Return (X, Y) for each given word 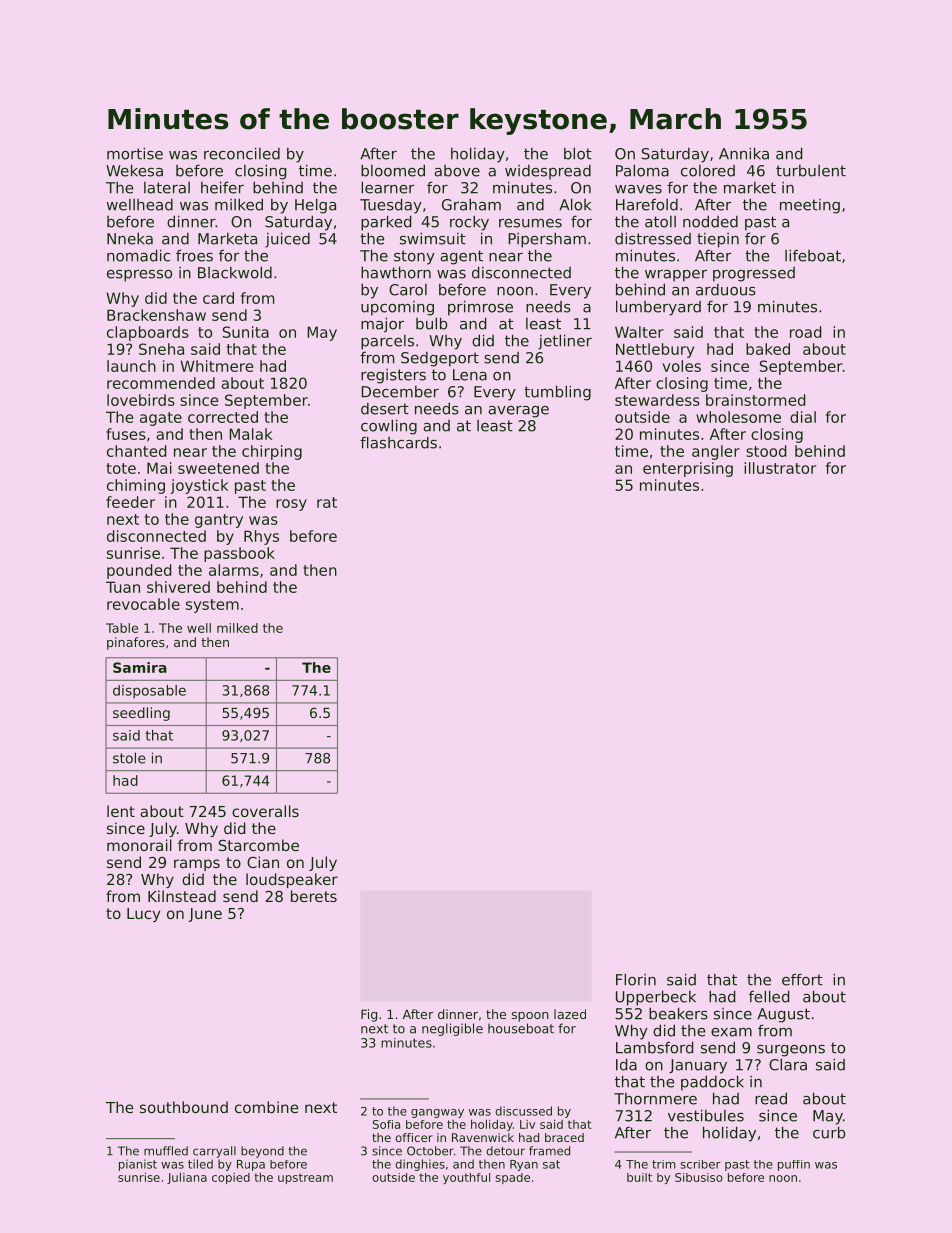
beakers (678, 1013)
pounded (139, 571)
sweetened (218, 468)
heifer (222, 187)
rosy (291, 505)
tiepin (718, 240)
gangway (437, 1113)
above (457, 171)
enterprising (688, 469)
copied (231, 1178)
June (205, 915)
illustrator (780, 468)
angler (716, 452)
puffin (794, 1165)
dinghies (420, 1165)
